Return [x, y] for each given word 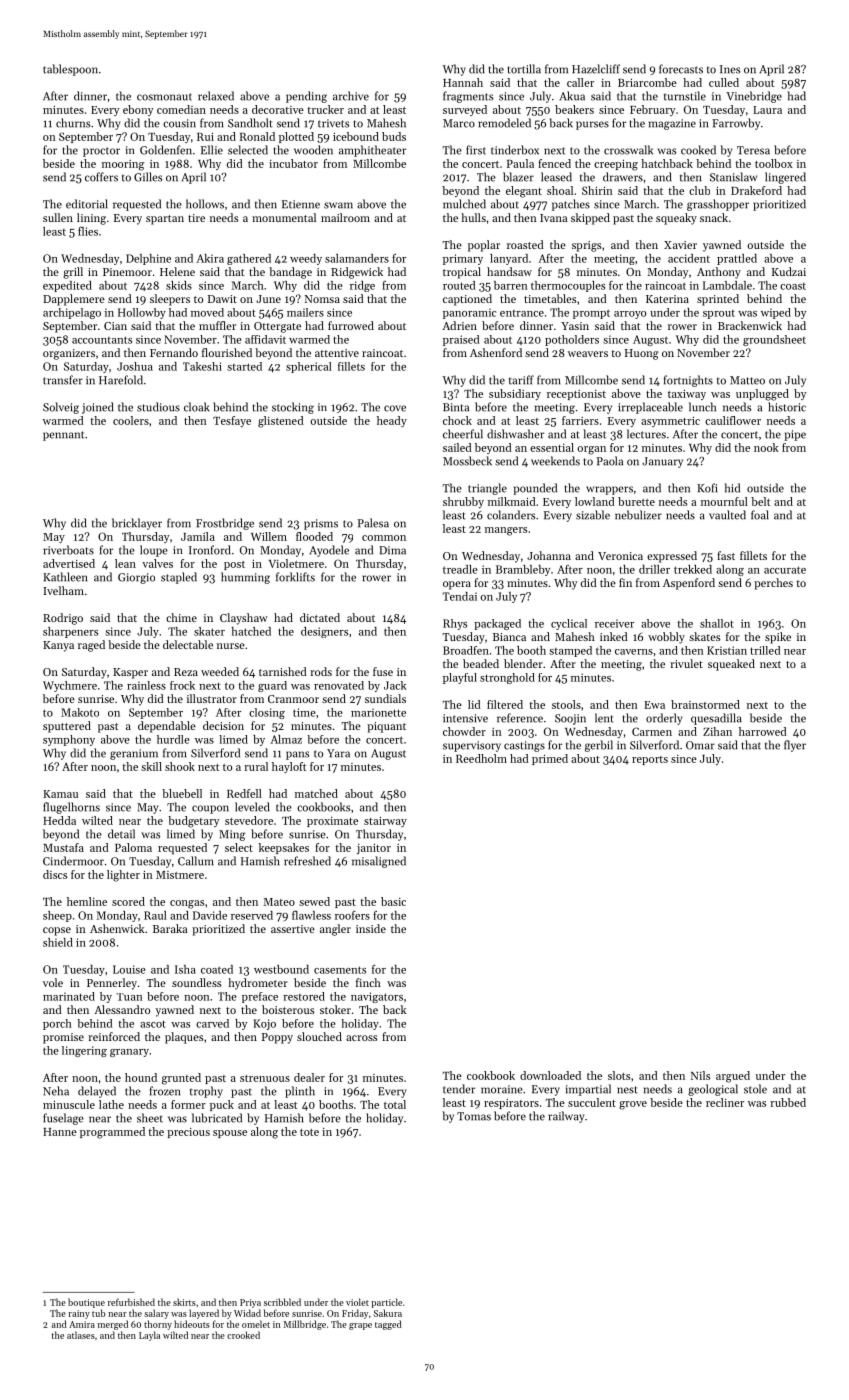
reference [520, 718]
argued [733, 1077]
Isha [185, 969]
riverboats [68, 550]
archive [351, 96]
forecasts [681, 69]
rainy [79, 1314]
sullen [58, 217]
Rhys [455, 624]
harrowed [763, 731]
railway [566, 1117]
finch [368, 982]
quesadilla [716, 719]
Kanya [58, 646]
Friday [355, 1314]
